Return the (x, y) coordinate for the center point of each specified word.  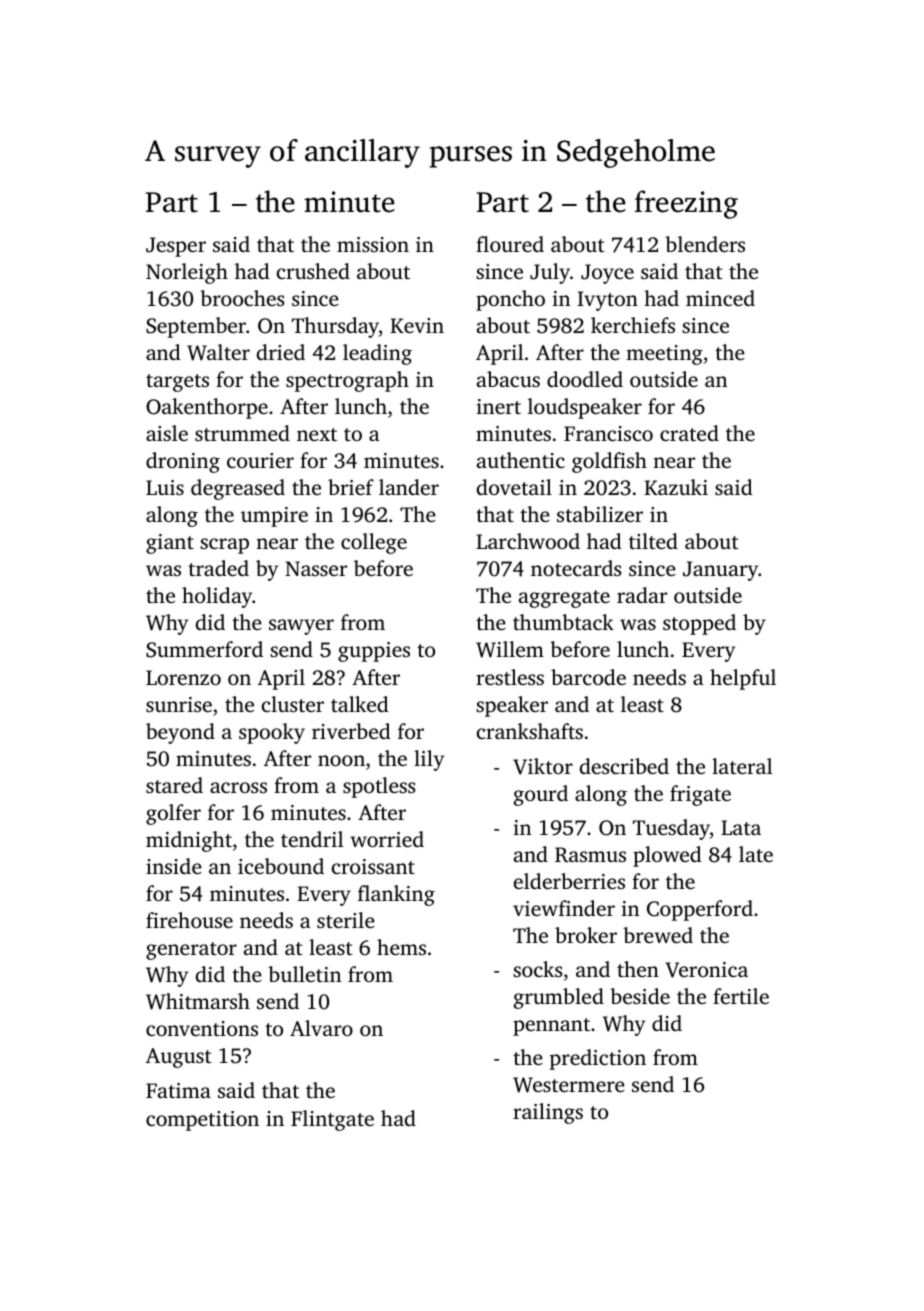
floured (510, 244)
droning (183, 462)
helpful (743, 679)
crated (689, 433)
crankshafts (530, 731)
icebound (281, 866)
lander (409, 487)
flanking (396, 895)
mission (373, 244)
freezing (686, 204)
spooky (272, 733)
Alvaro (321, 1028)
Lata (741, 827)
